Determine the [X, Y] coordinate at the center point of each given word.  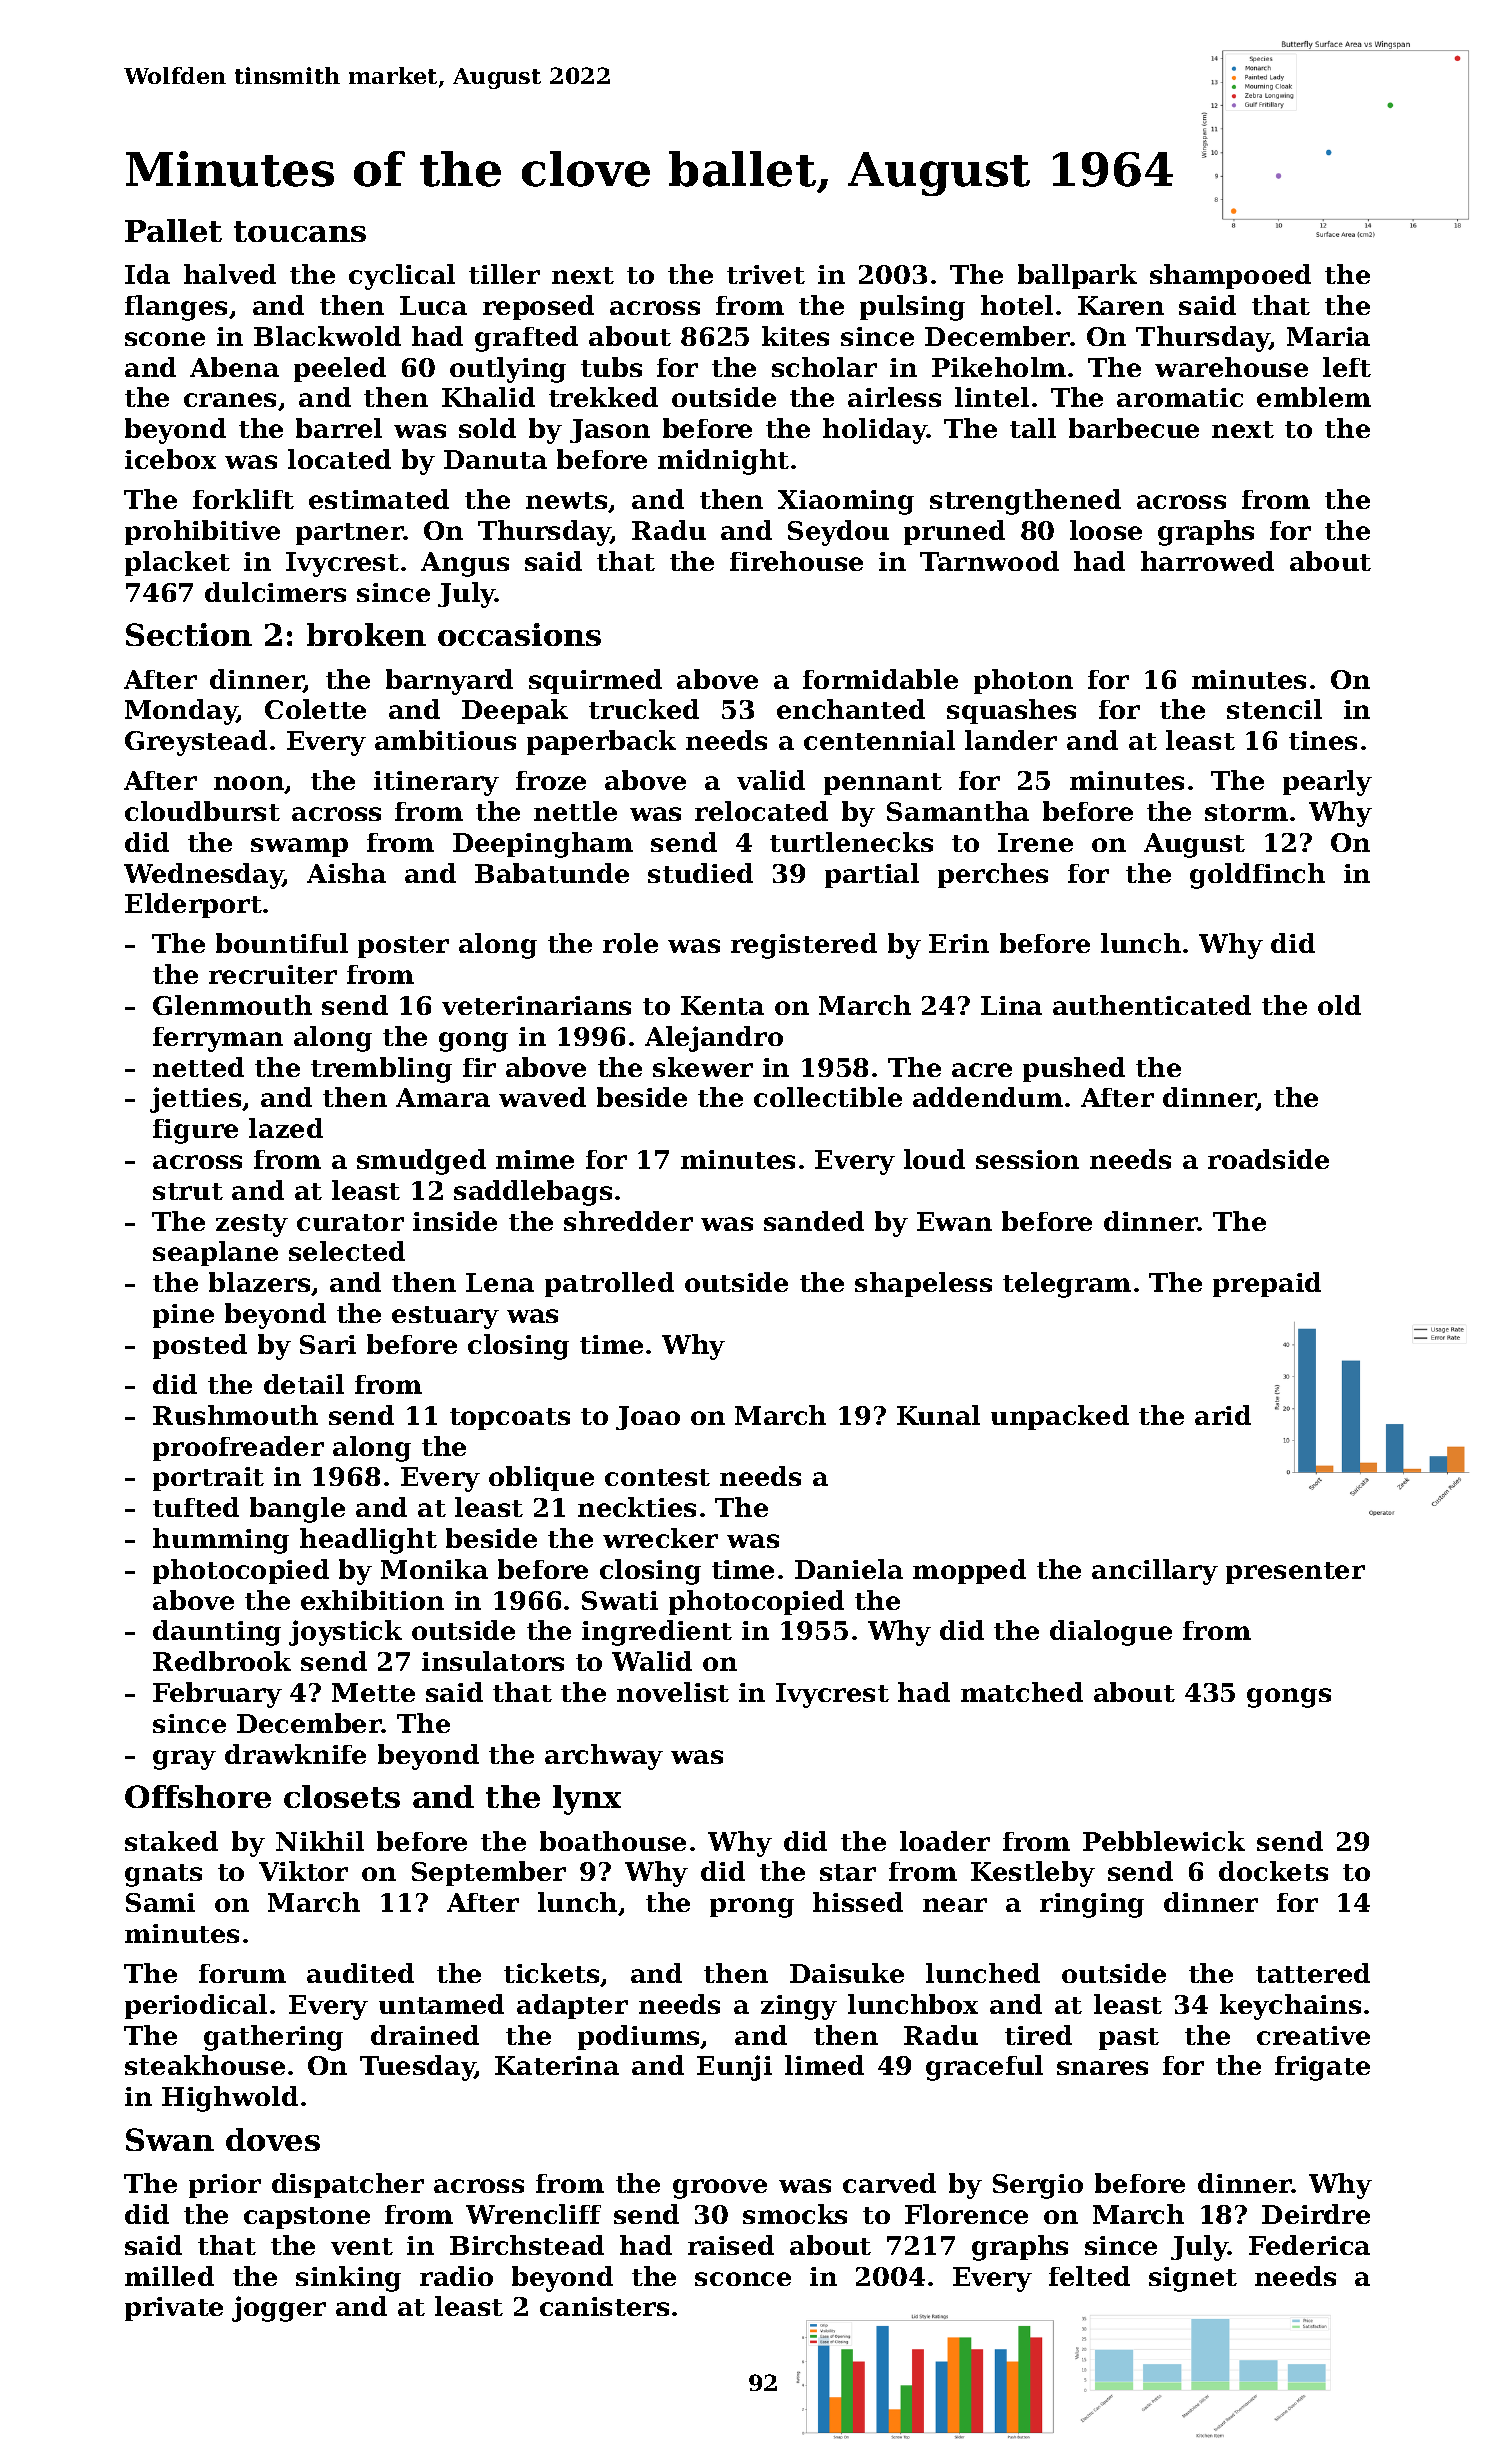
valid [771, 780]
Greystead [196, 743]
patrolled [609, 1284]
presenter [1295, 1573]
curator [350, 1222]
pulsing [912, 308]
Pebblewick [1164, 1841]
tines [1323, 740]
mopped [969, 1571]
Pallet [173, 230]
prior [225, 2186]
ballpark [1077, 276]
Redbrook [222, 1661]
